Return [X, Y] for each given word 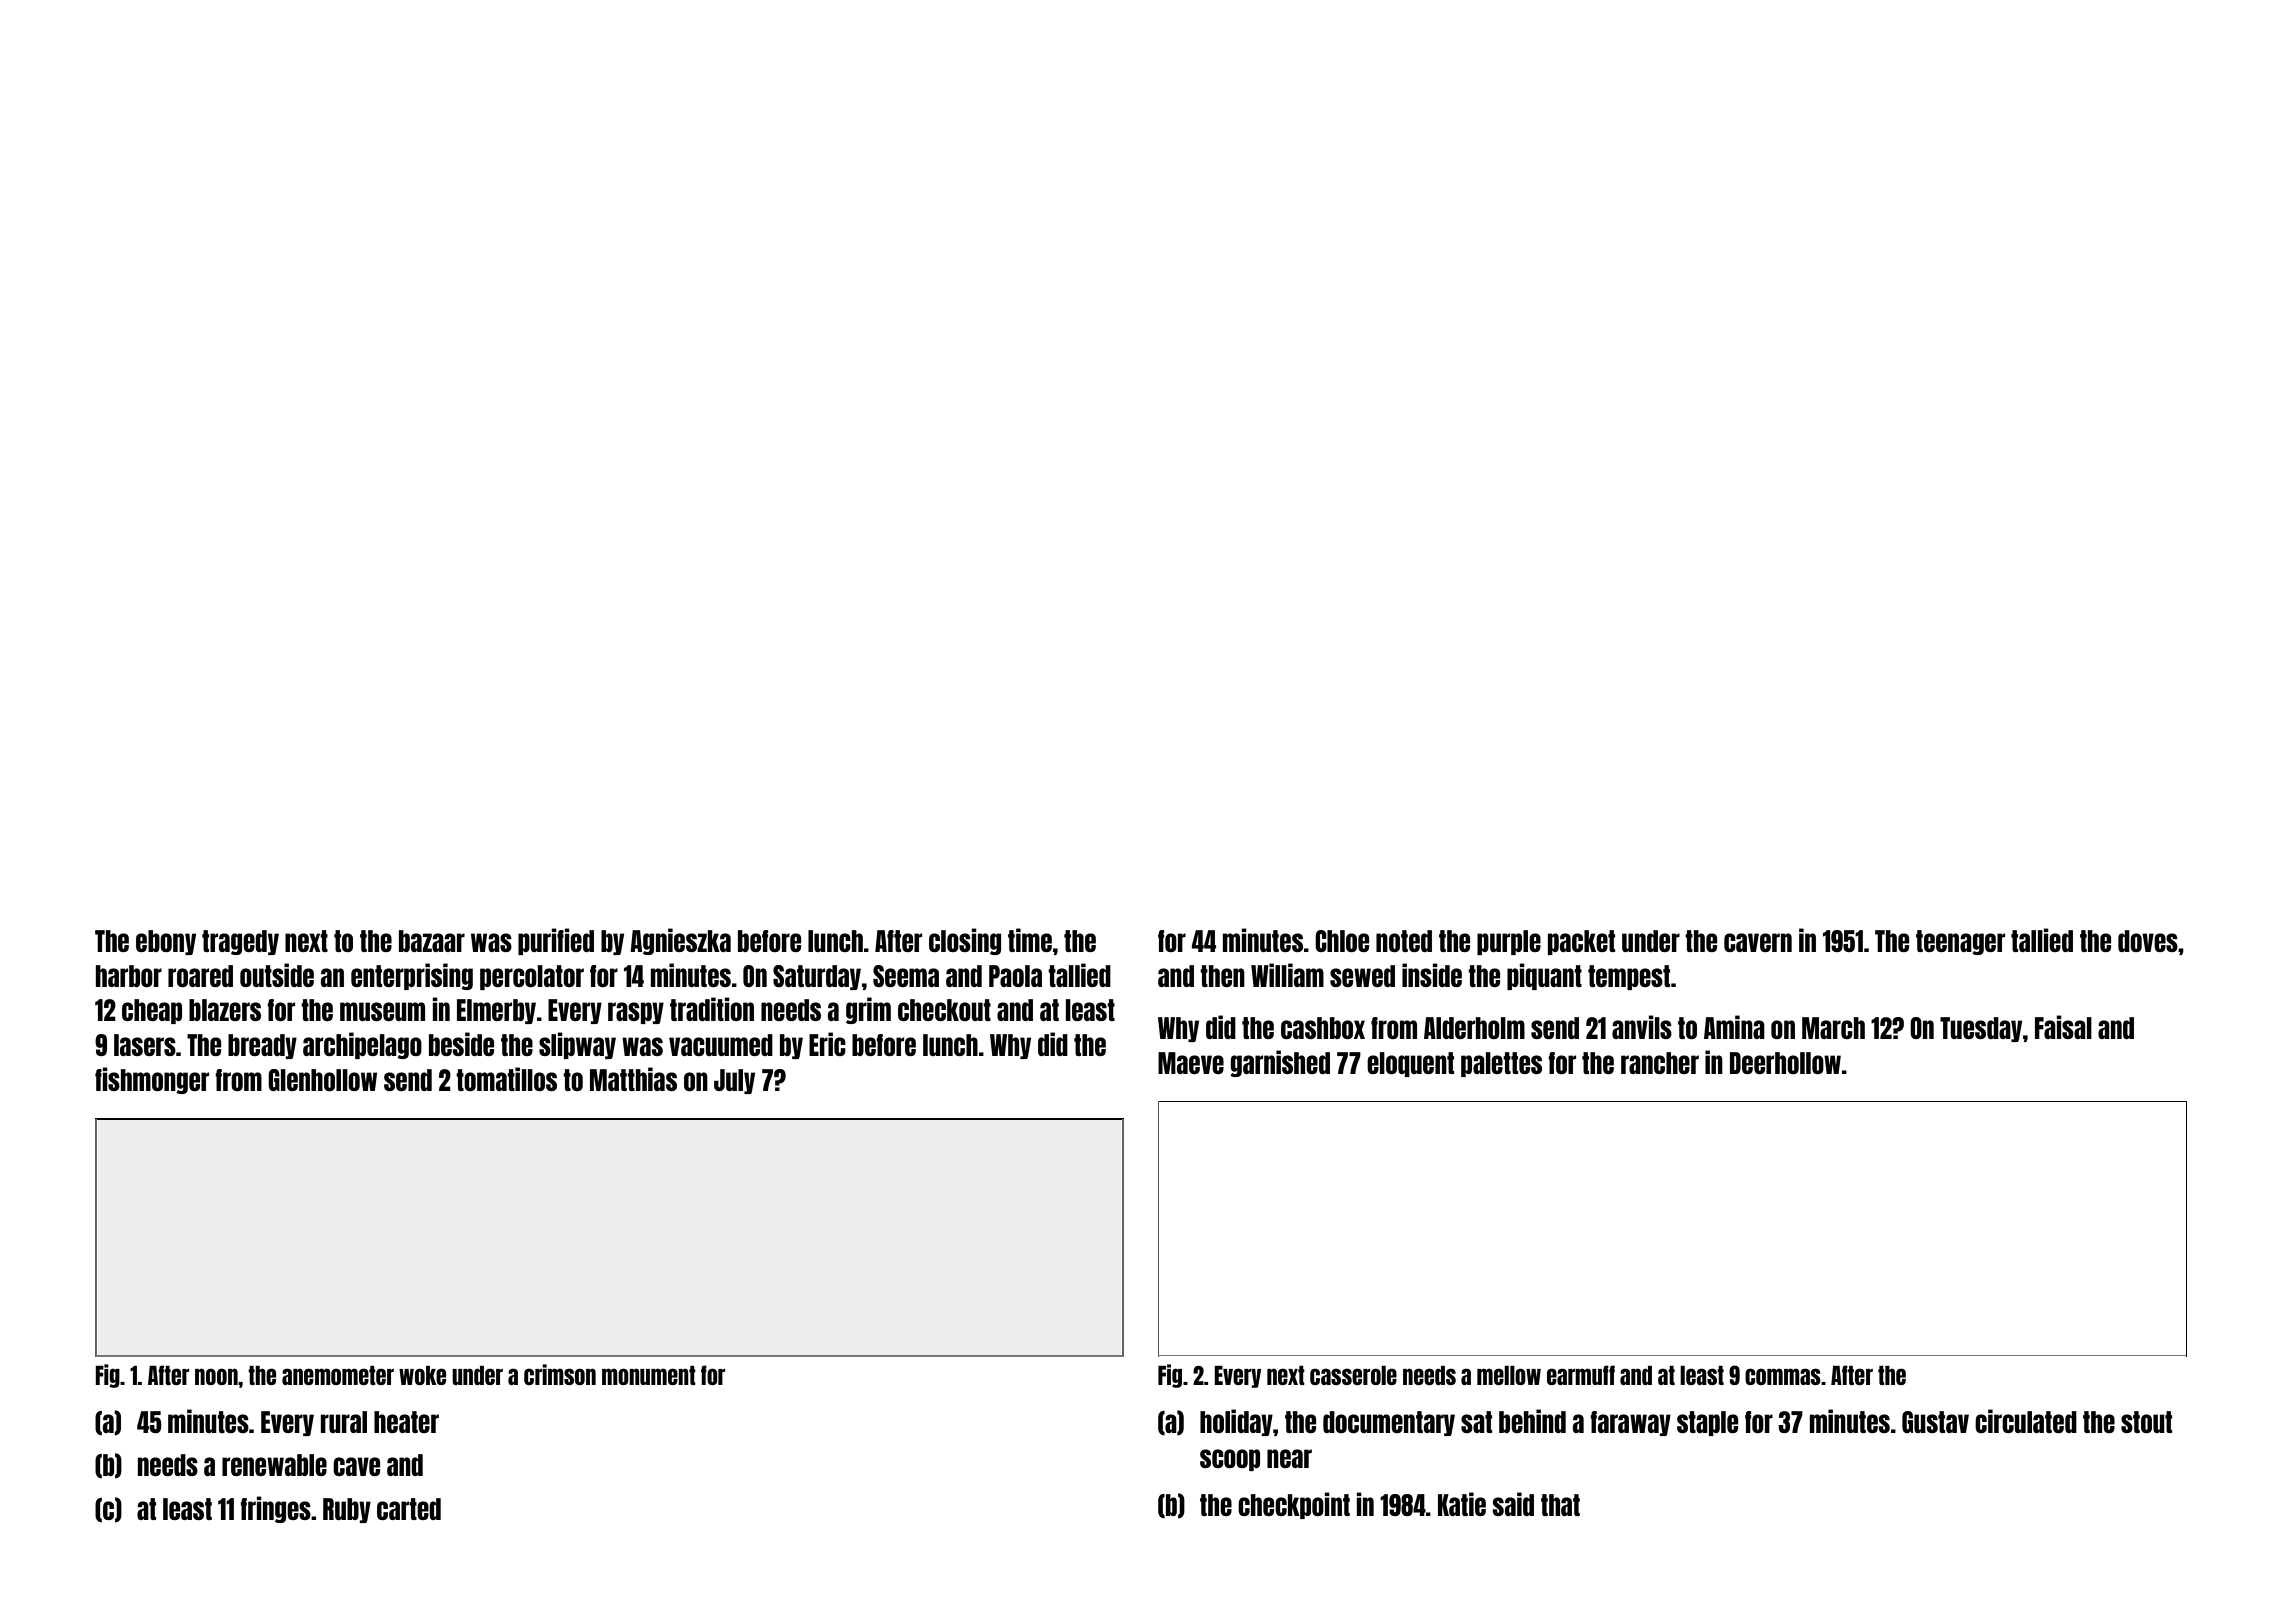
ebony [166, 942]
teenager [1960, 942]
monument [649, 1375]
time [1030, 940]
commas [1783, 1376]
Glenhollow [322, 1080]
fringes [275, 1509]
